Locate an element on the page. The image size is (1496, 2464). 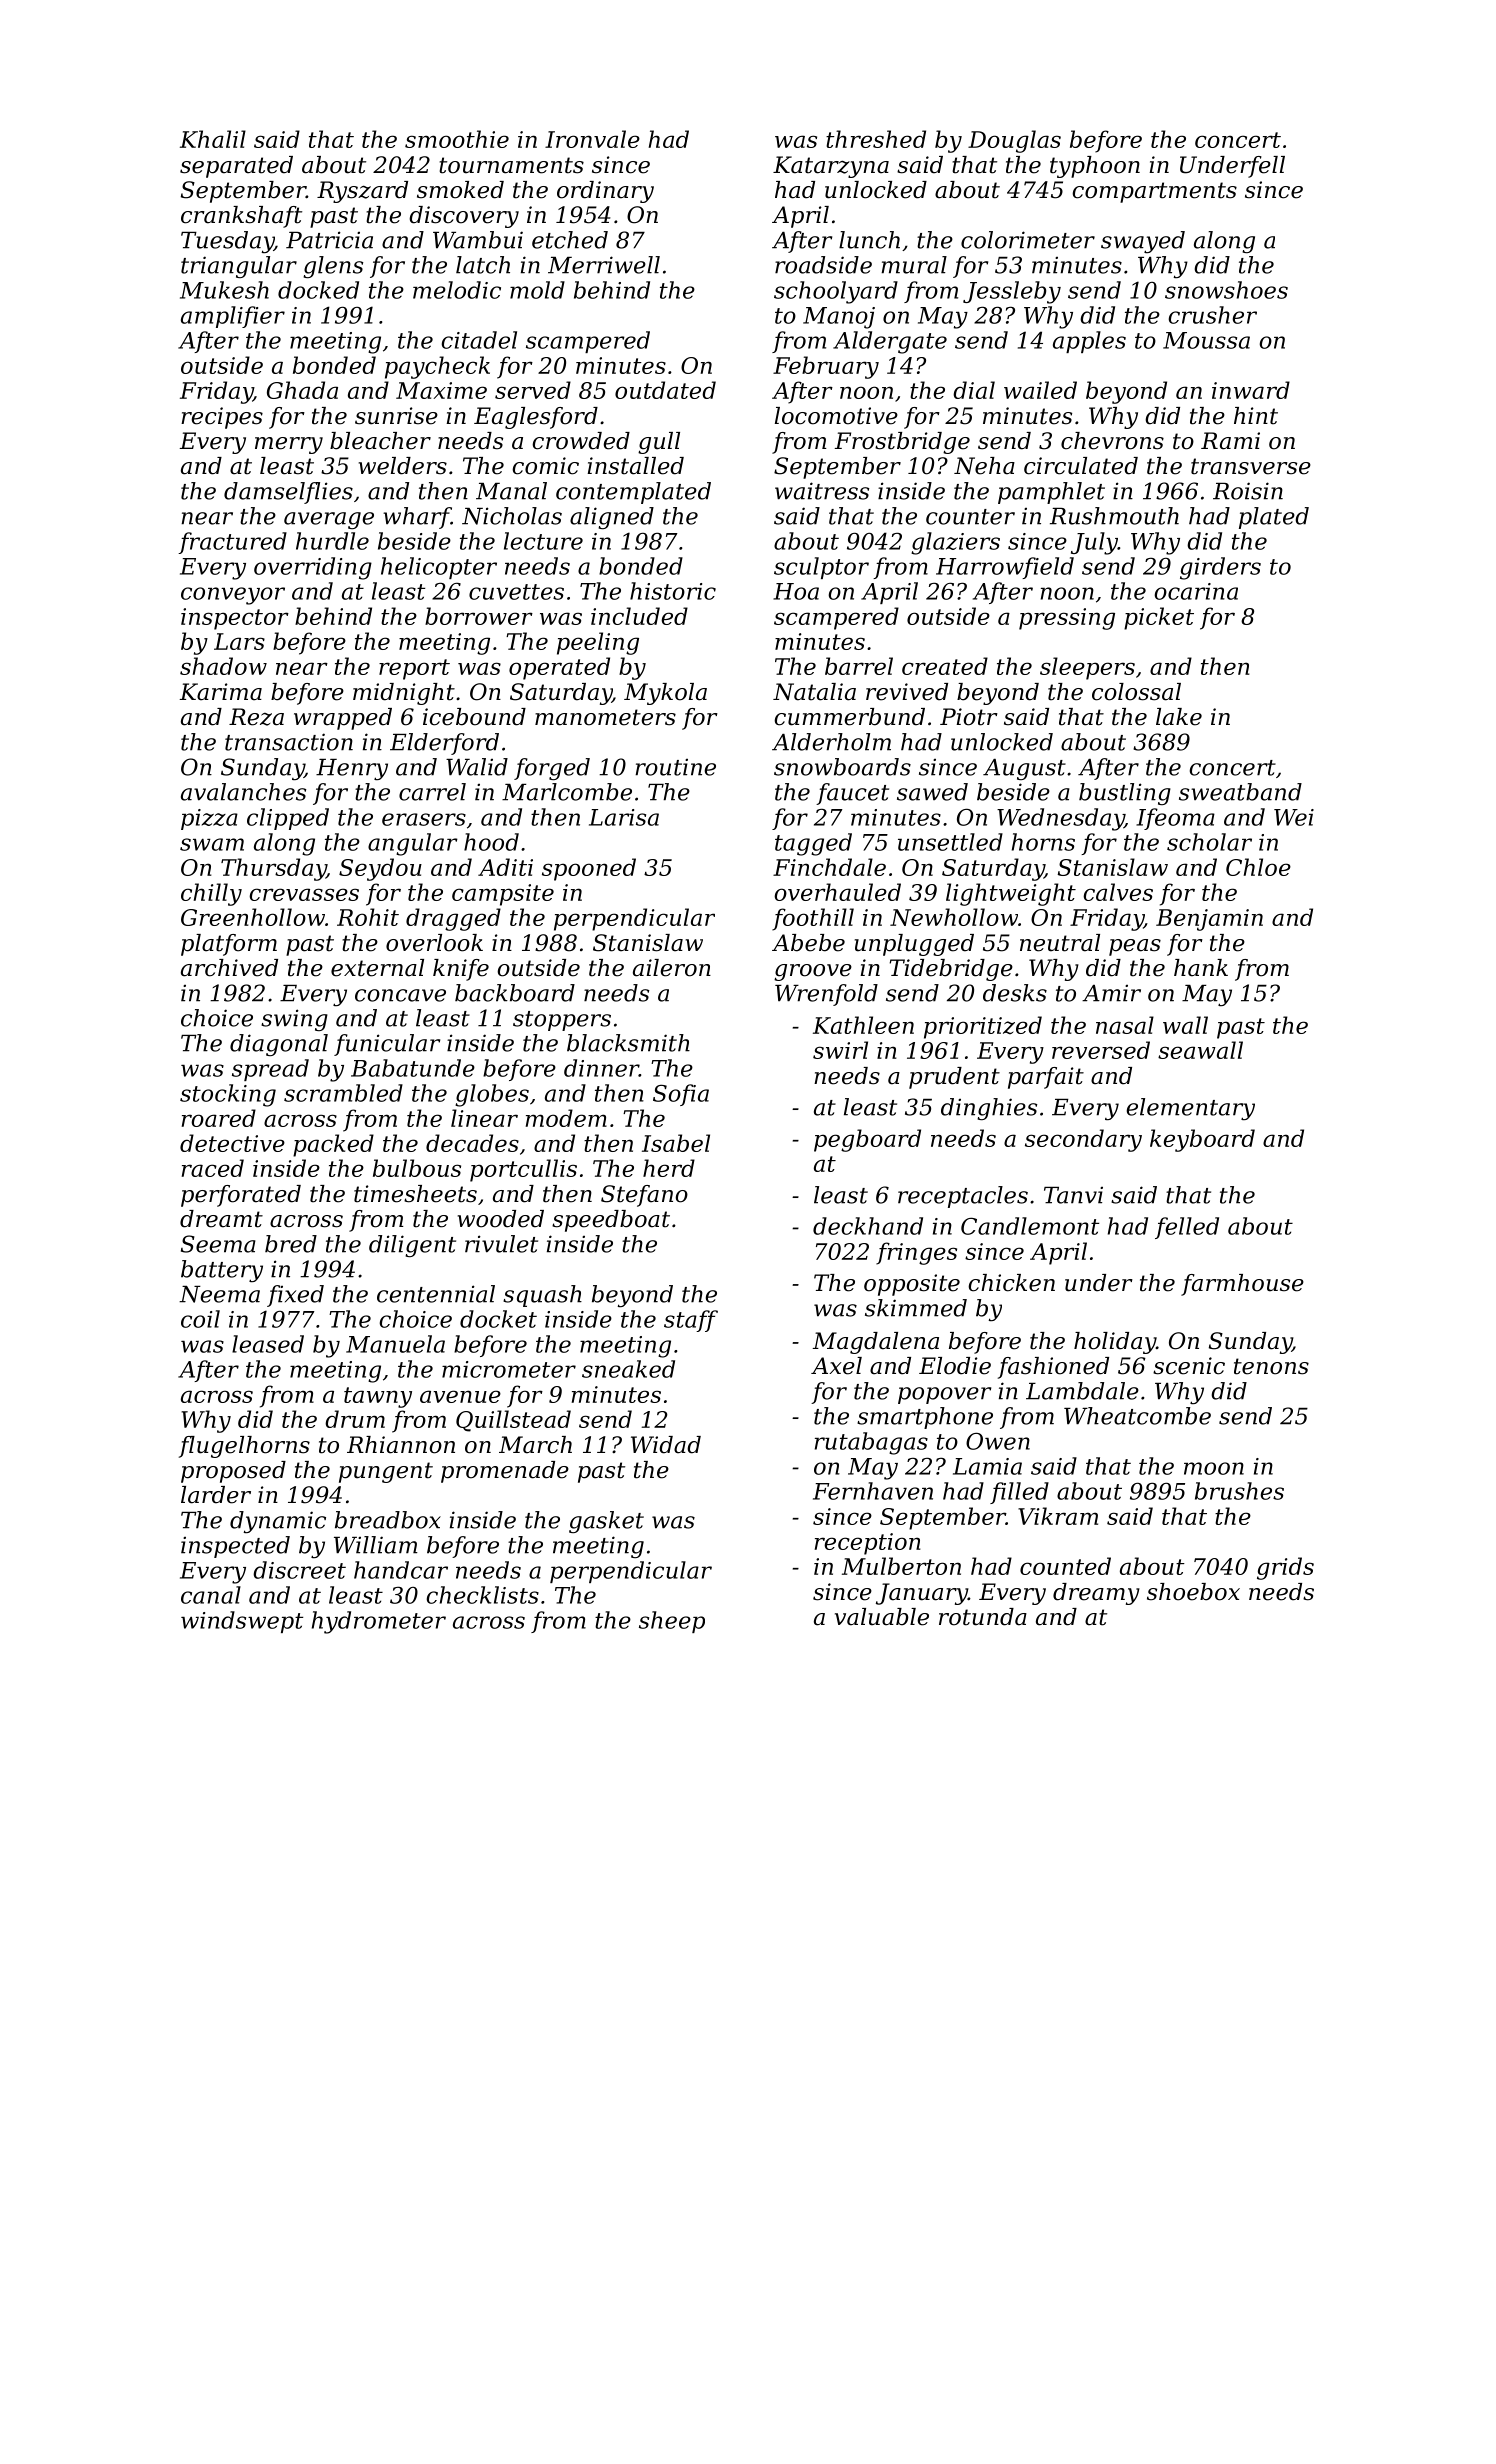
Merriwell is located at coordinates (604, 265).
